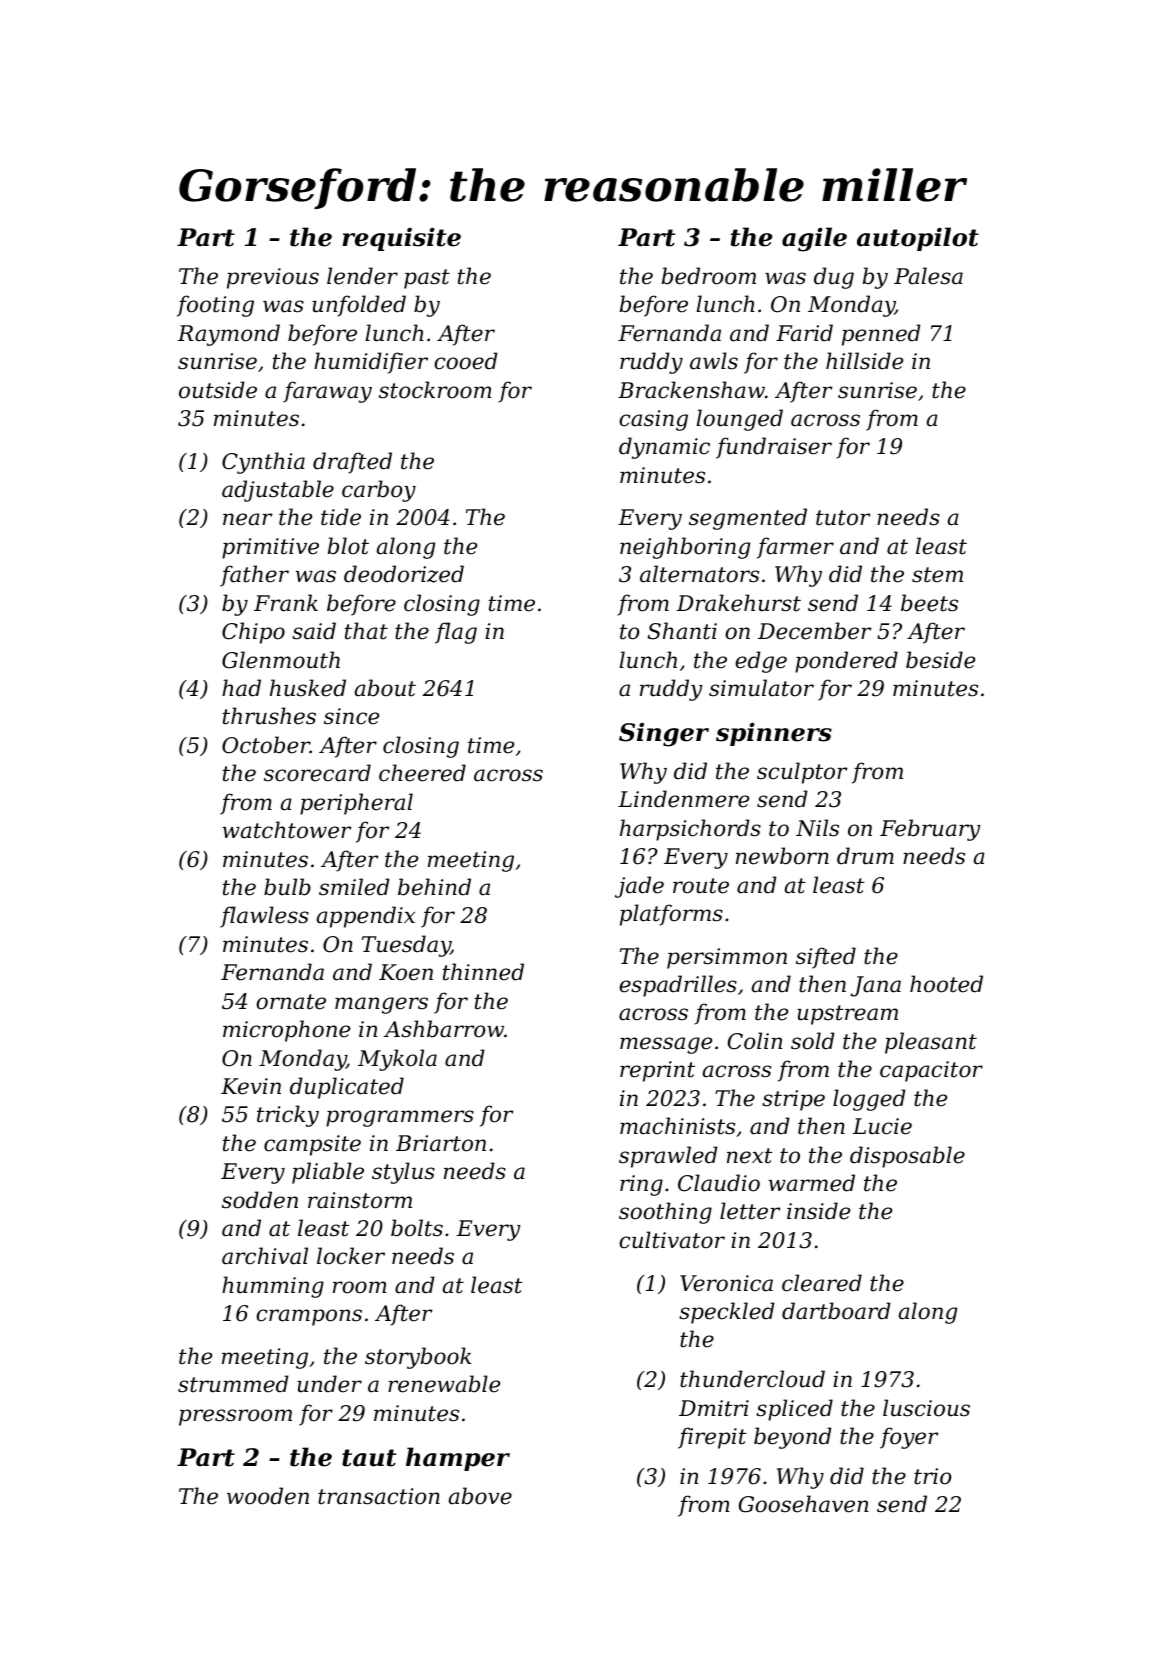  Describe the element at coordinates (671, 915) in the image. I see `platforms` at that location.
